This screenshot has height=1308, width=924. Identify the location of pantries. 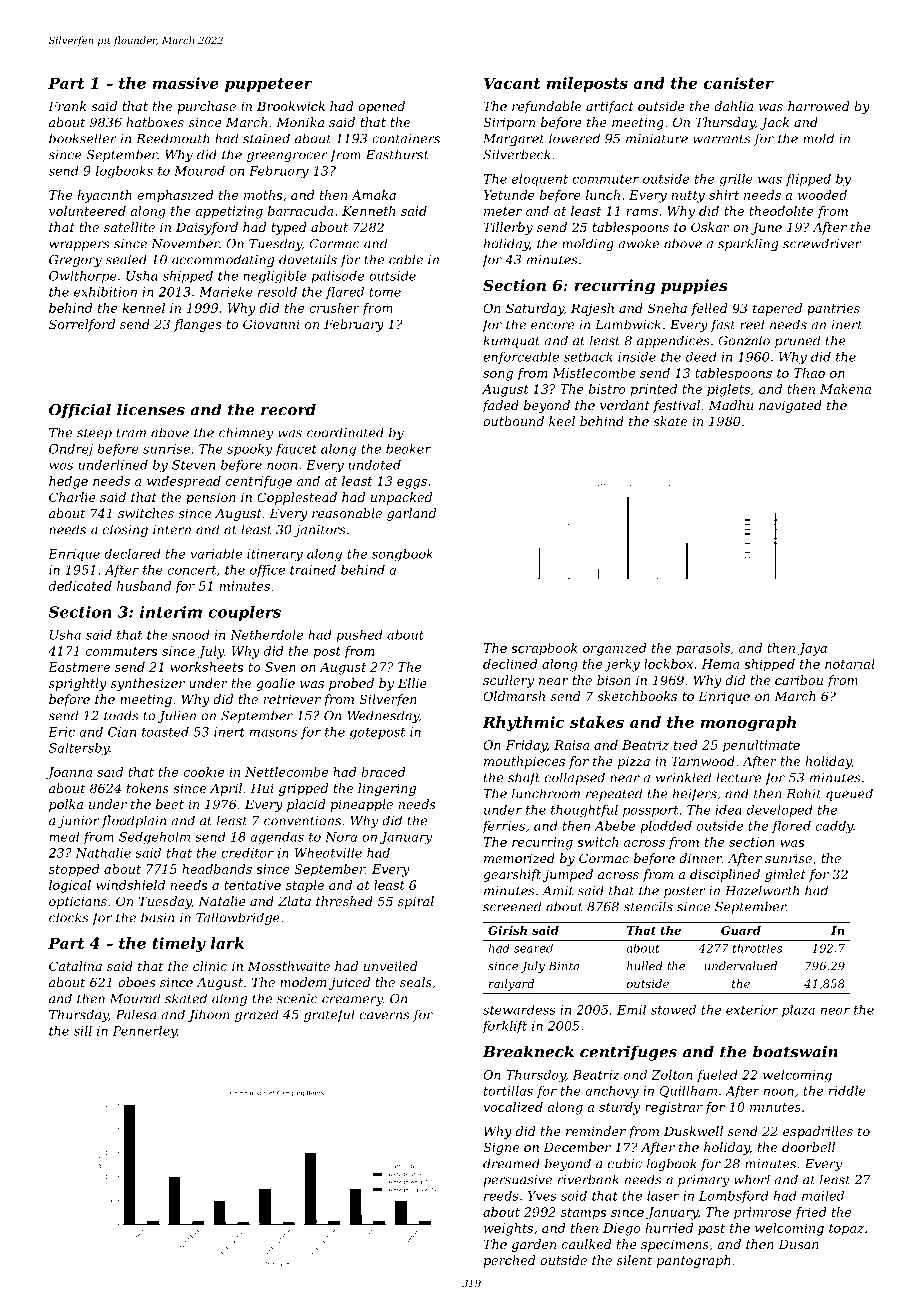
(833, 310).
